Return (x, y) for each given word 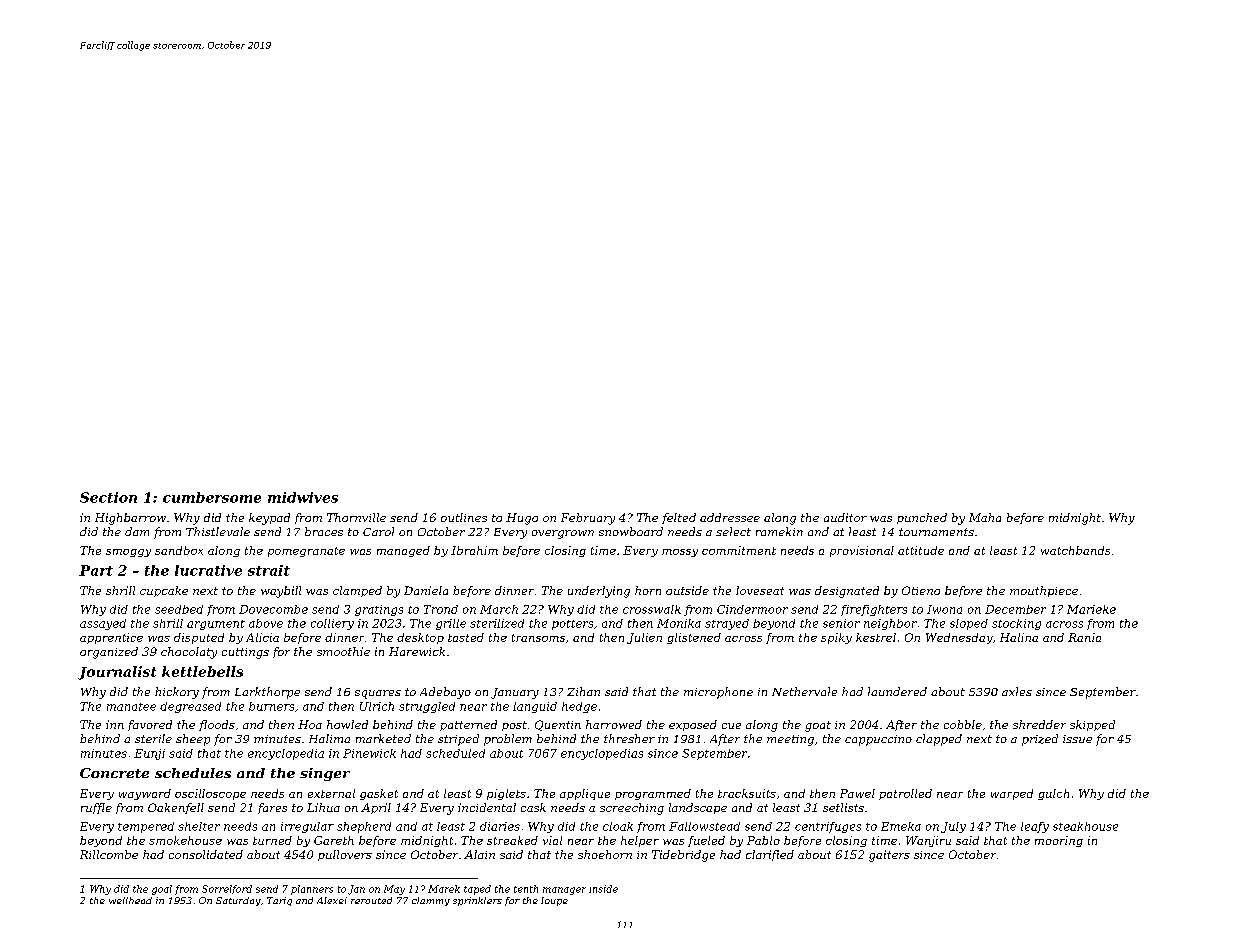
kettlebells (202, 671)
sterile (153, 738)
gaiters (889, 856)
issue (1077, 739)
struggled (427, 707)
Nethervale (804, 691)
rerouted (371, 900)
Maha (985, 517)
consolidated (206, 854)
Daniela (426, 590)
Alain (479, 854)
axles (1017, 691)
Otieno (921, 590)
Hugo (522, 519)
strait (269, 570)
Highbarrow (130, 519)
